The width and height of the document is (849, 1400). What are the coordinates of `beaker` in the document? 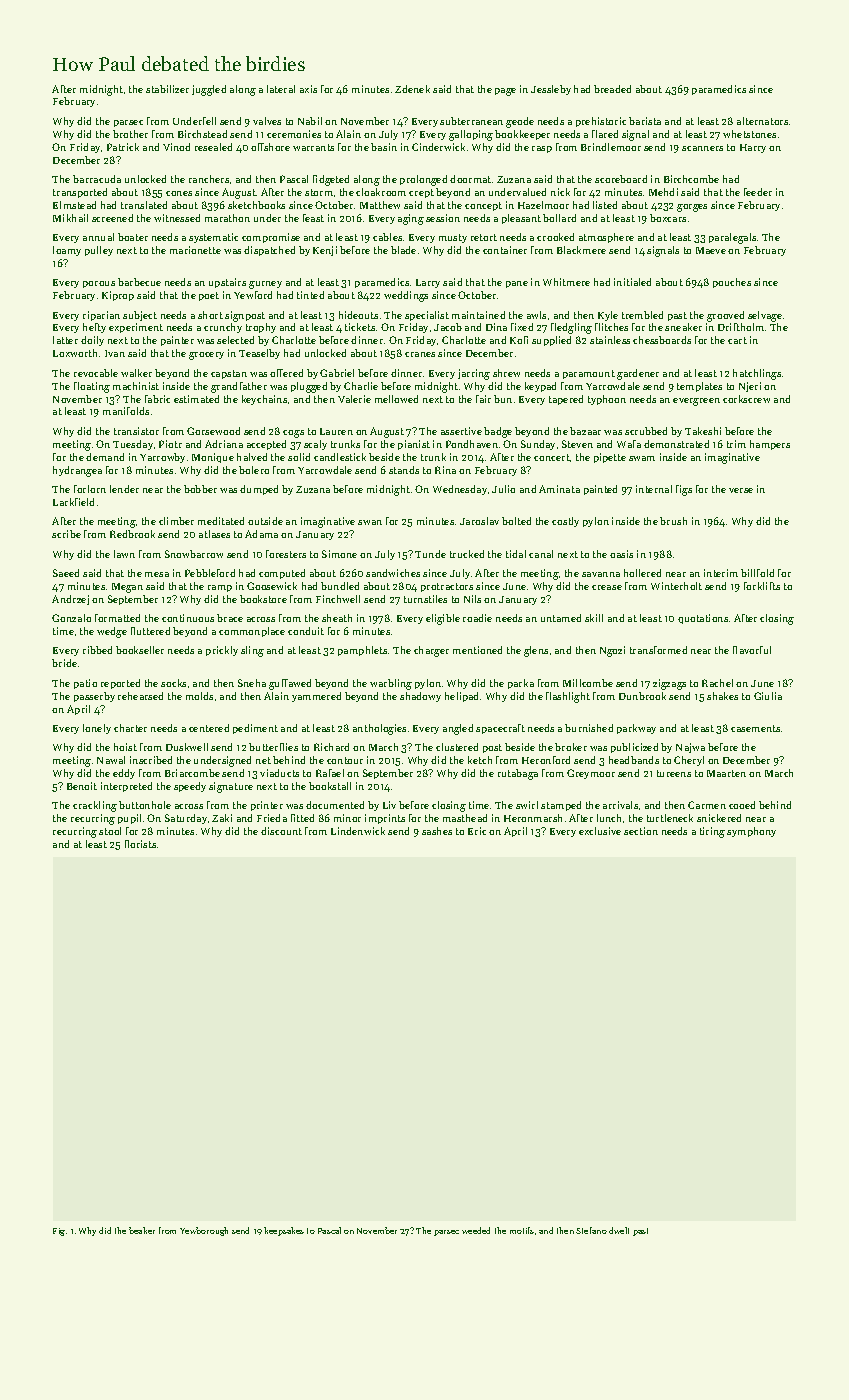 It's located at (142, 1230).
